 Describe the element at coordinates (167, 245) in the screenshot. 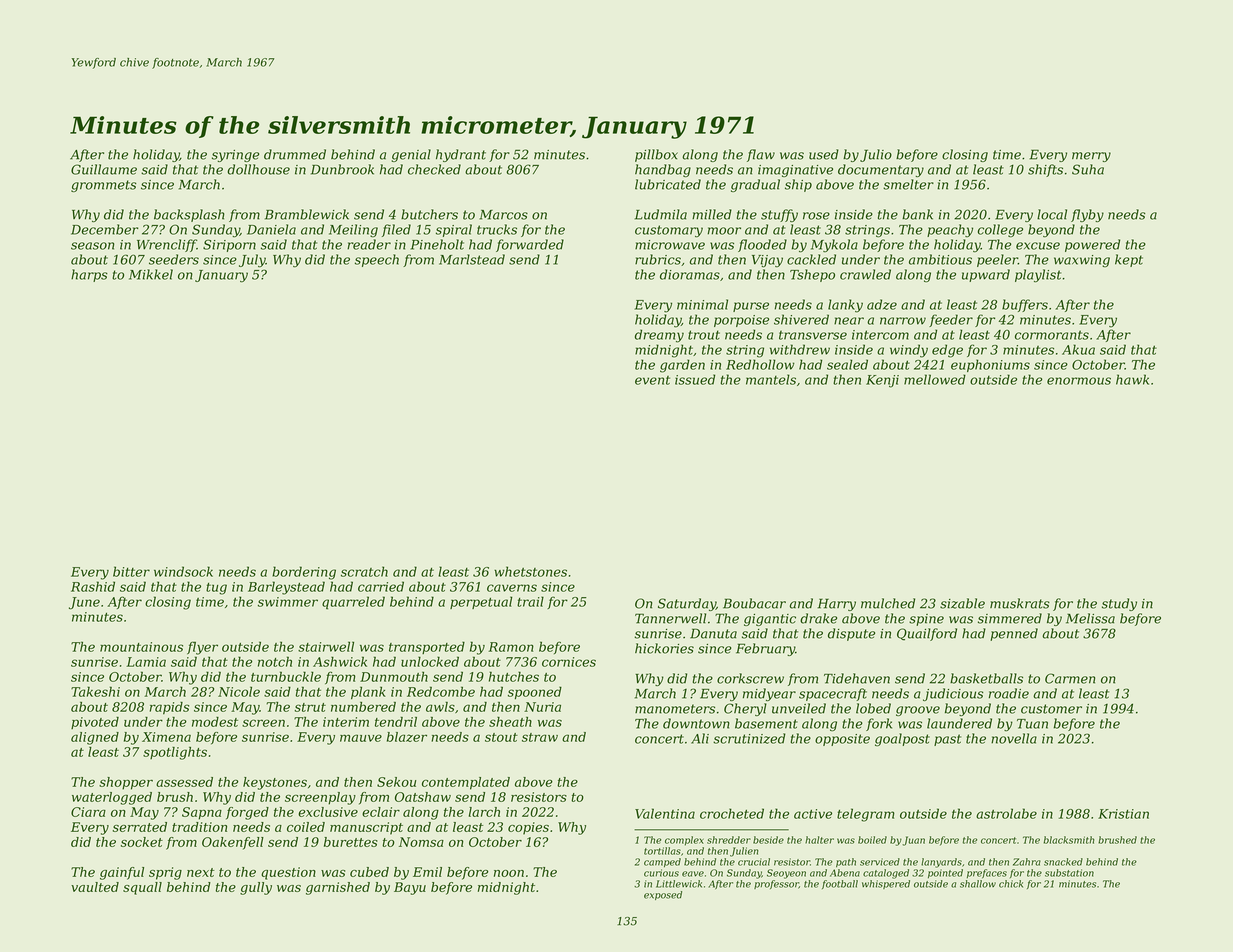

I see `Wrencliff` at that location.
